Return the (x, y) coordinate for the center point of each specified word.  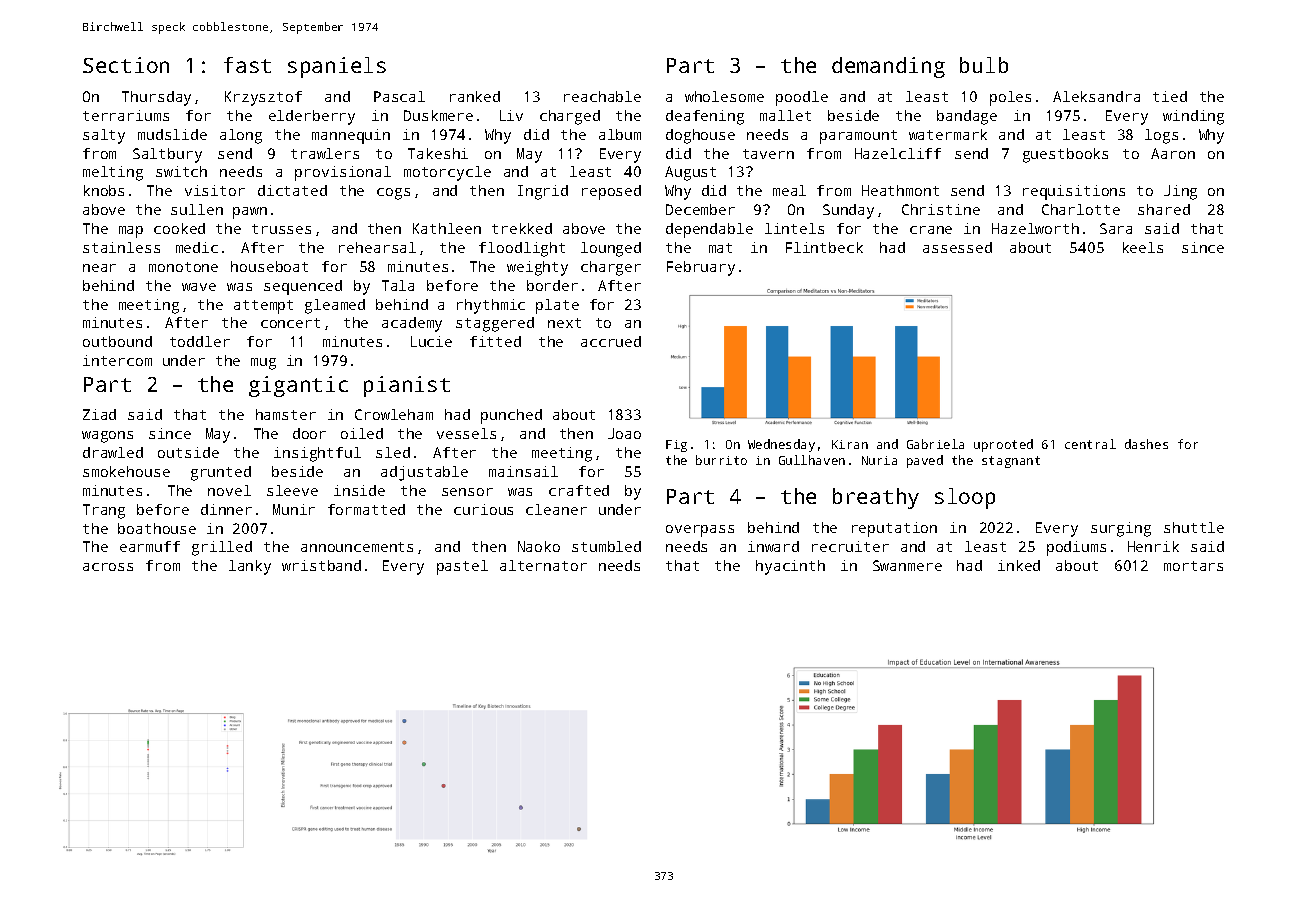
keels (1143, 247)
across (108, 567)
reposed (611, 192)
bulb (984, 65)
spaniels (337, 67)
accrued (611, 341)
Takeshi (438, 153)
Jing (1180, 192)
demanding (888, 67)
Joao (624, 433)
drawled (113, 452)
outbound (117, 341)
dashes (1146, 444)
